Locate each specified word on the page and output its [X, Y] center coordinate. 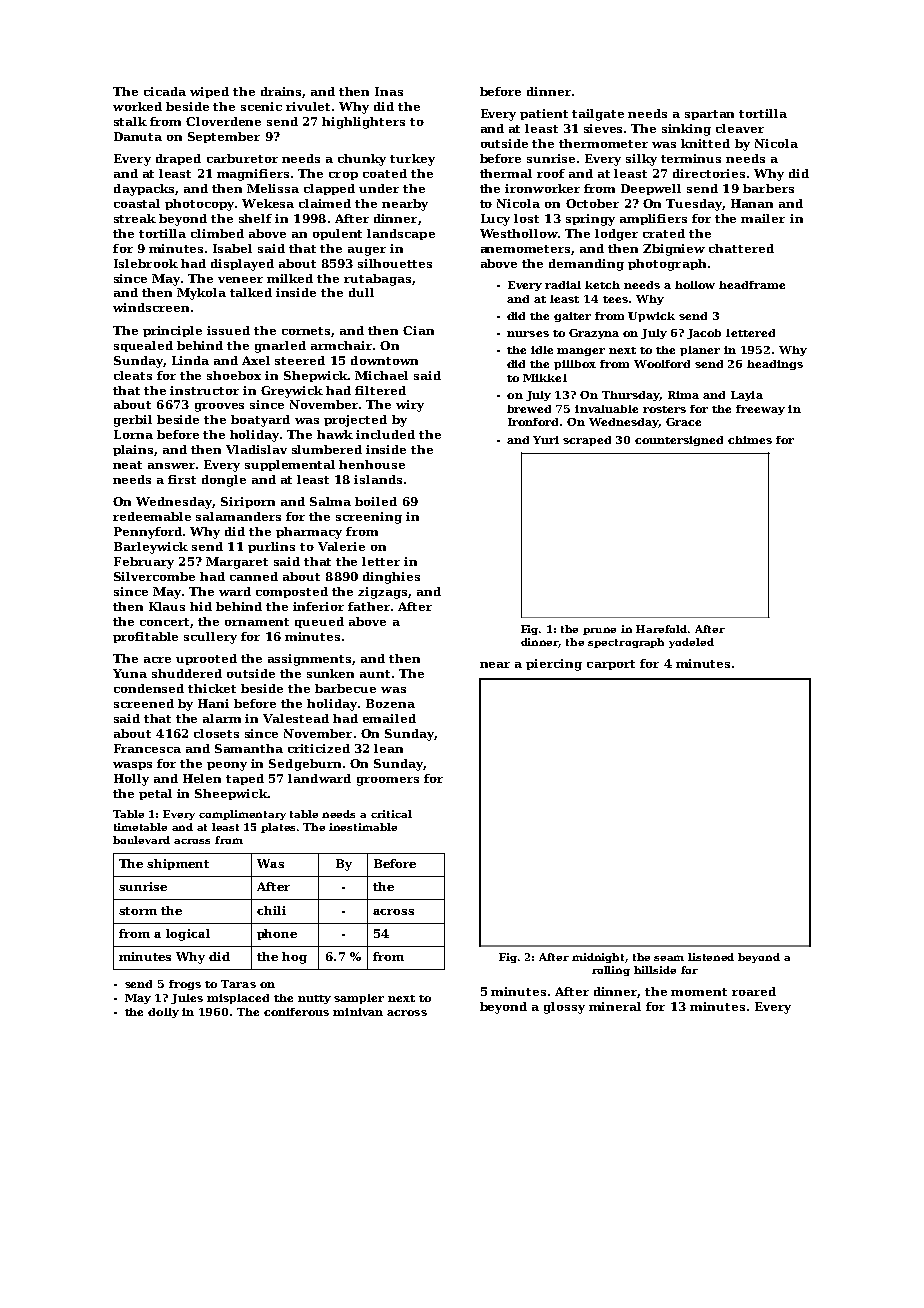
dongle [224, 481]
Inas [389, 91]
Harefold [661, 629]
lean [388, 748]
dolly [163, 1013]
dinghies [391, 578]
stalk [130, 121]
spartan [709, 115]
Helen [202, 778]
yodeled [691, 643]
